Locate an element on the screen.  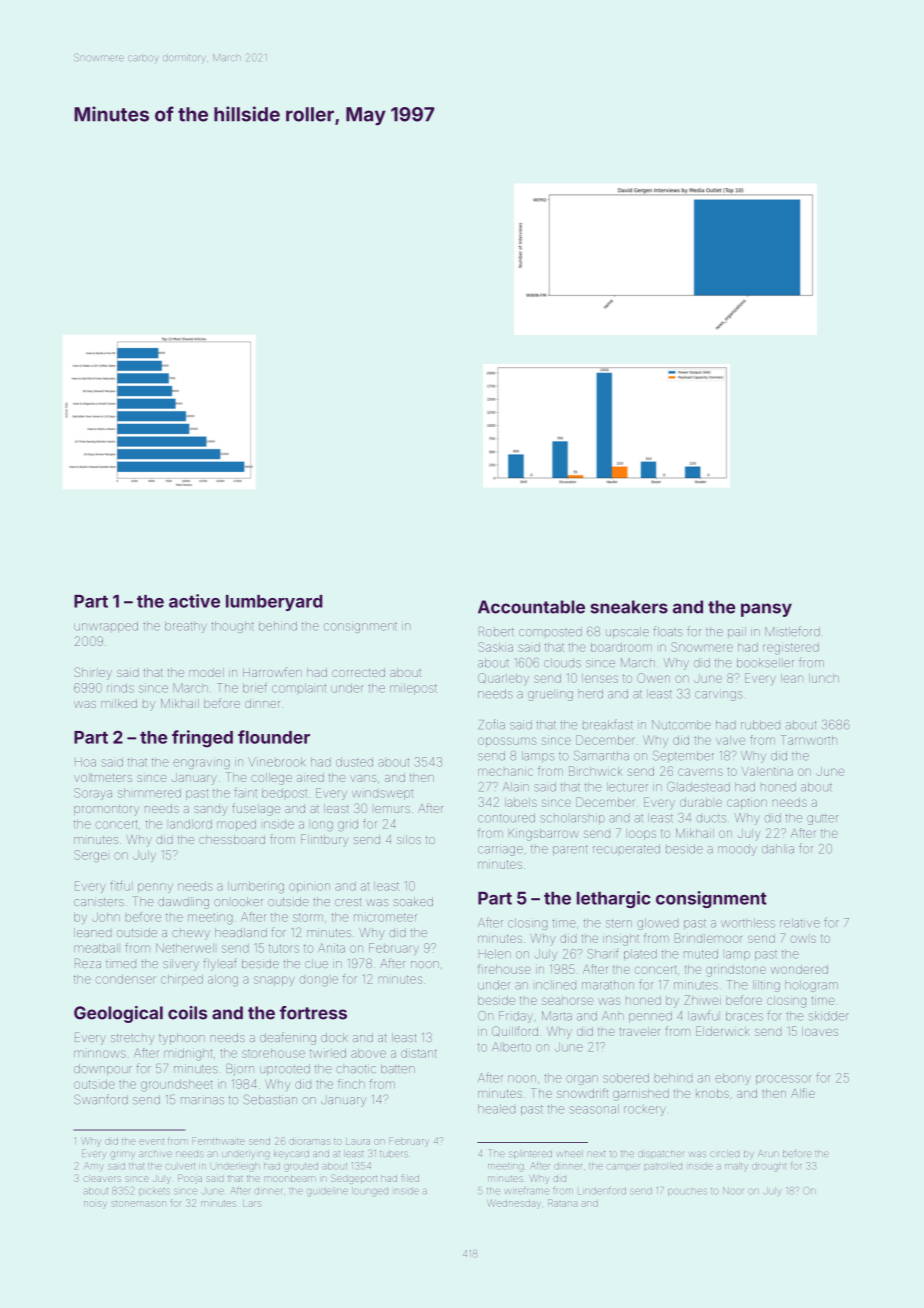
sneakers is located at coordinates (629, 607).
